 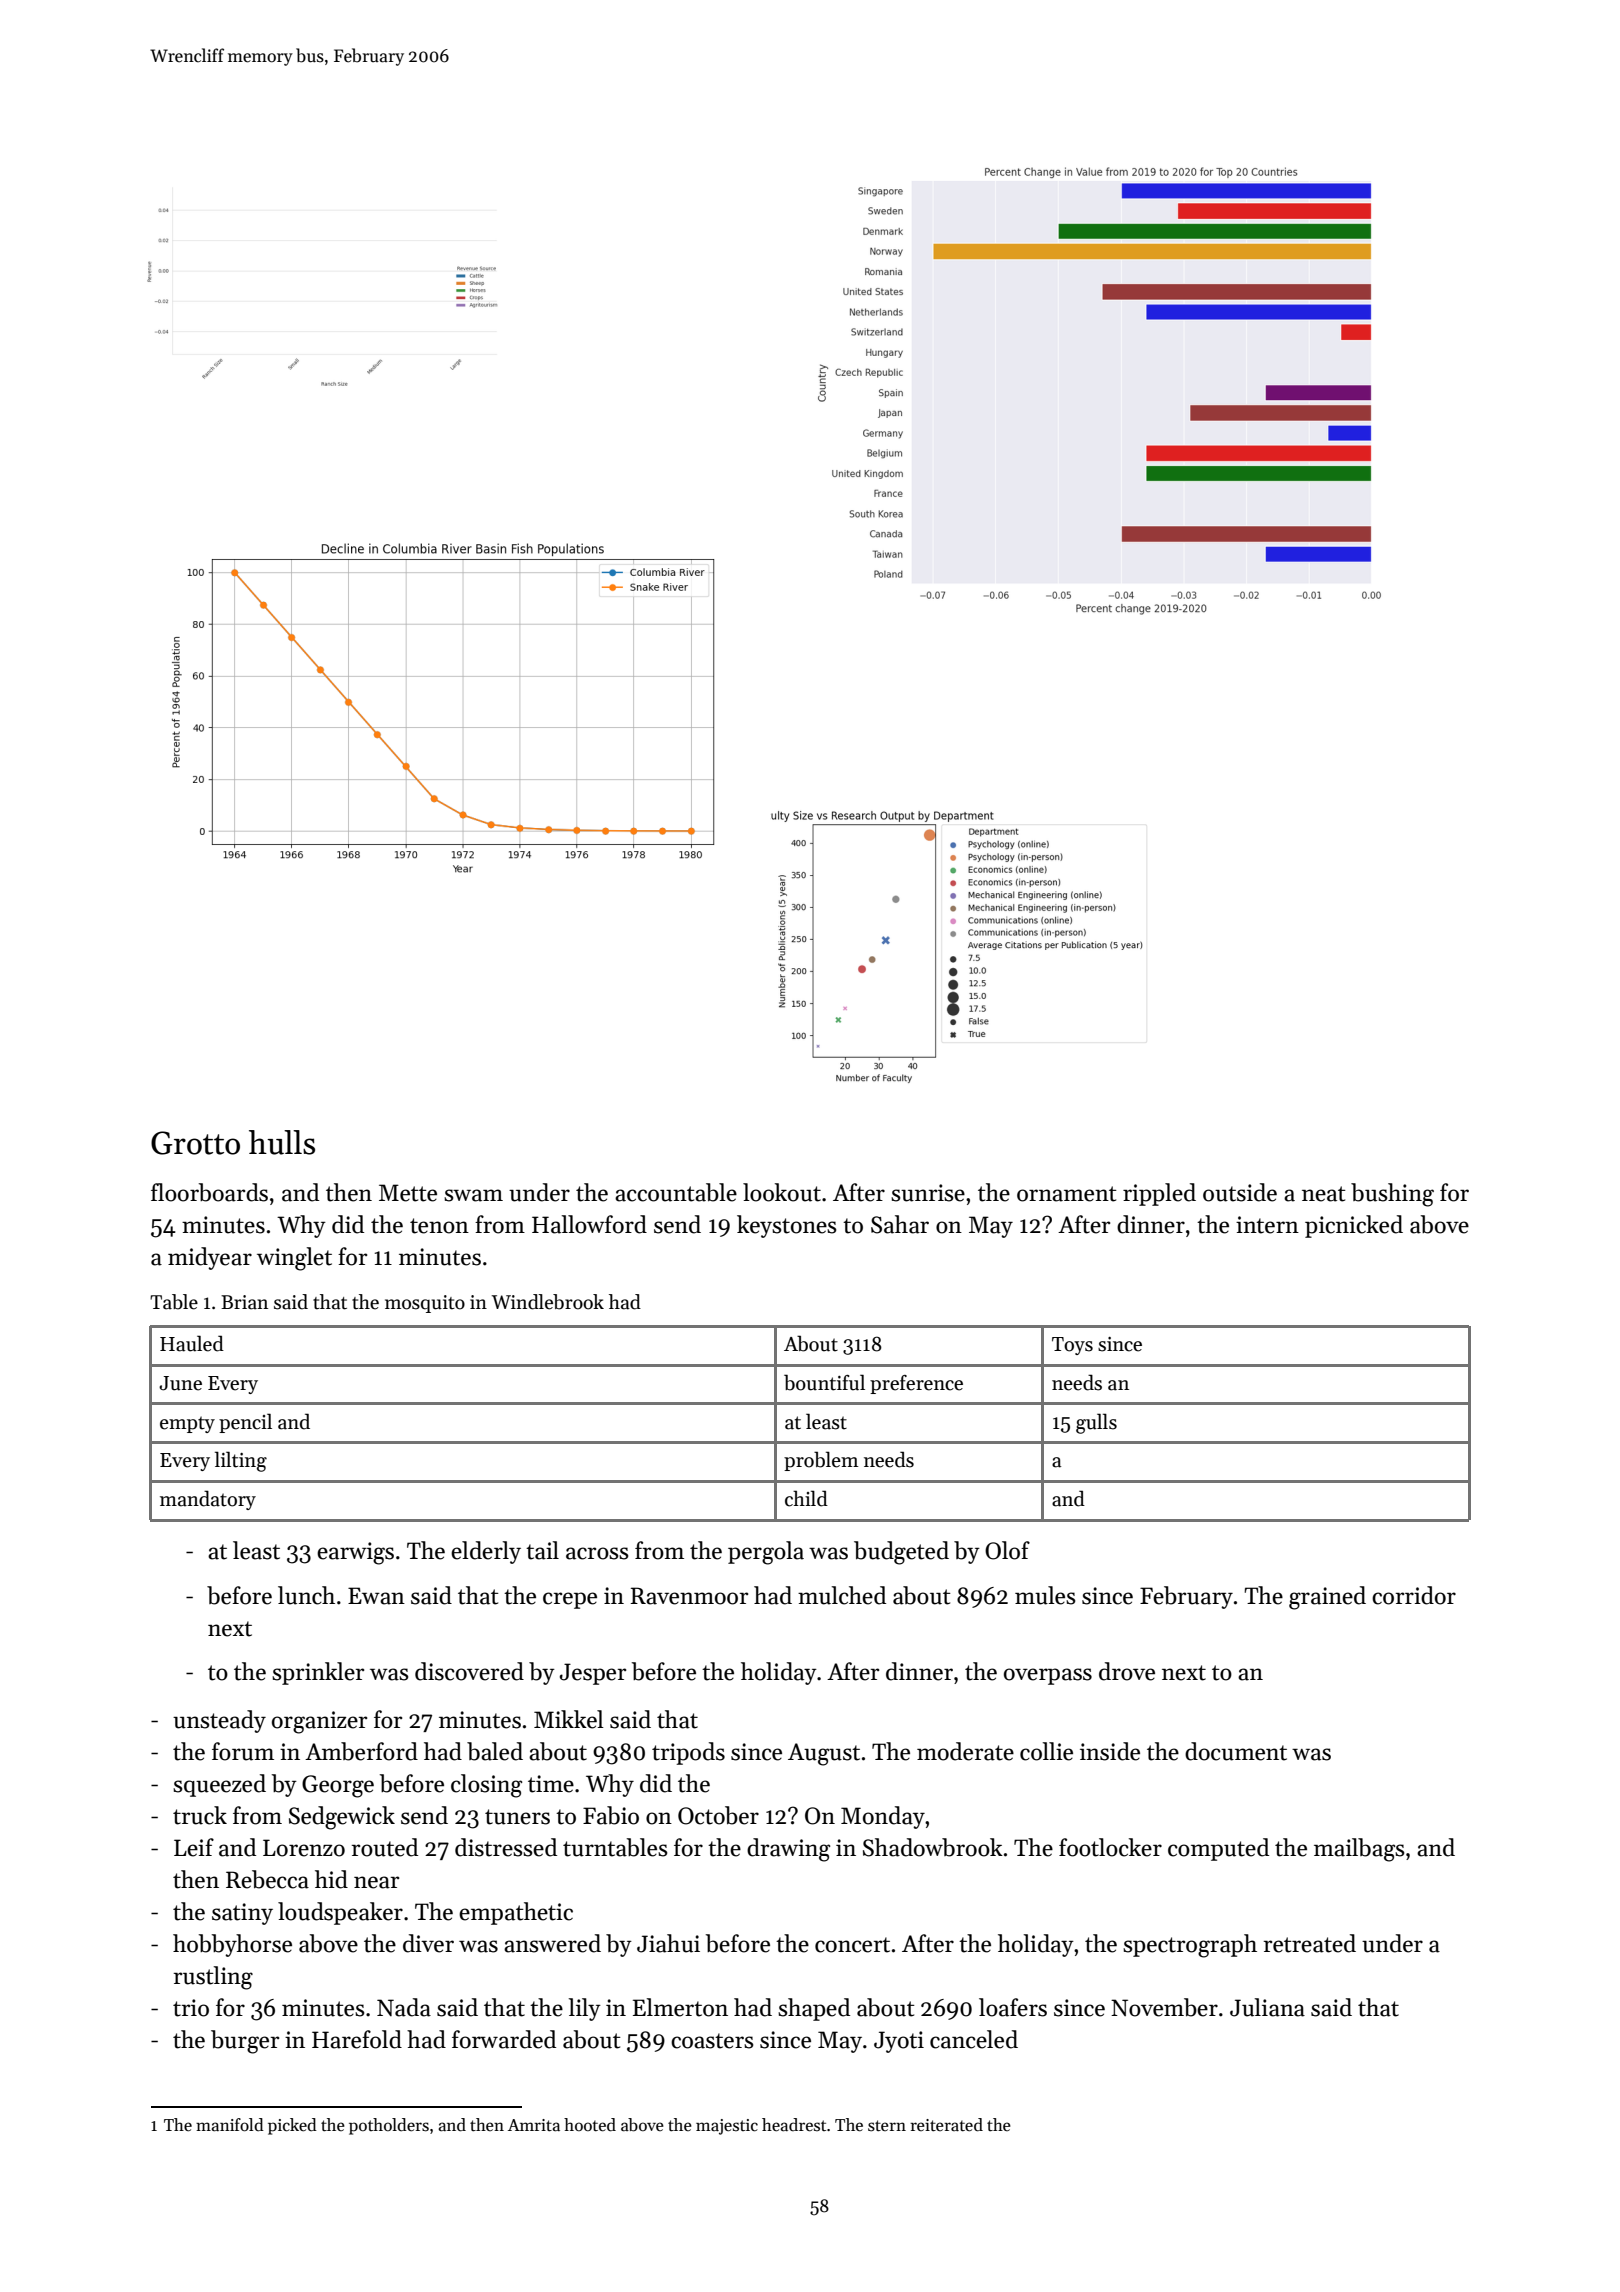 What do you see at coordinates (428, 1943) in the screenshot?
I see `diver` at bounding box center [428, 1943].
